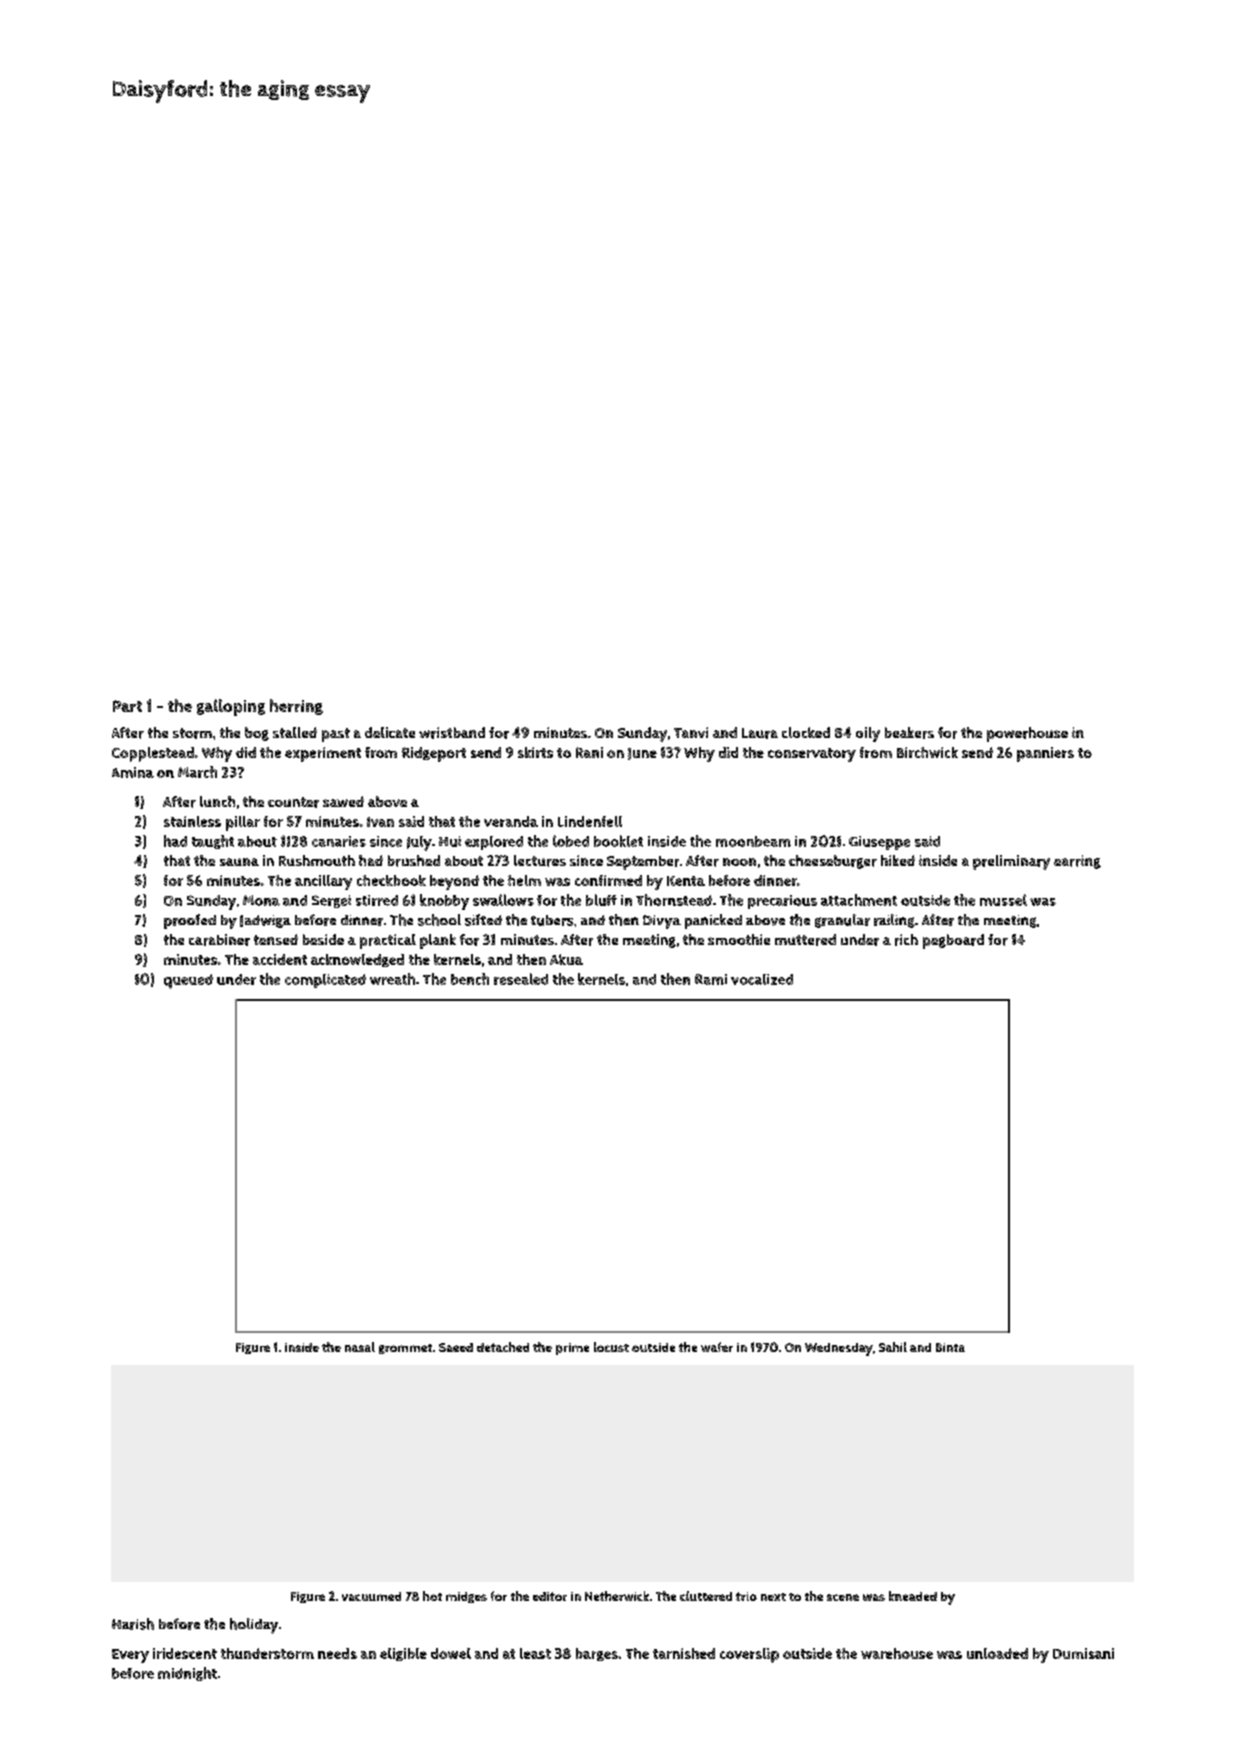  I want to click on vacuumed, so click(371, 1596).
